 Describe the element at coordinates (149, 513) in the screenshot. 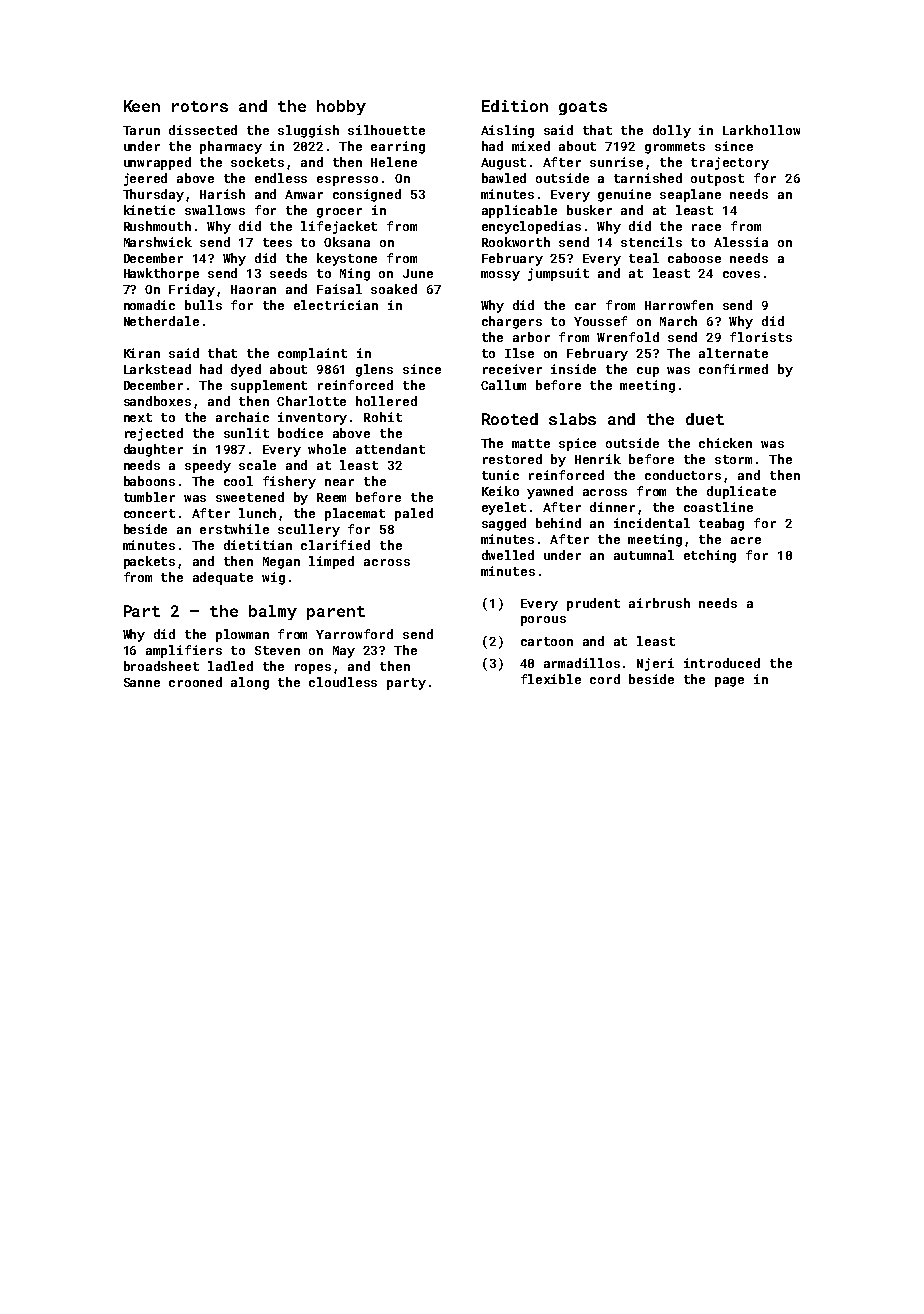

I see `concert` at that location.
